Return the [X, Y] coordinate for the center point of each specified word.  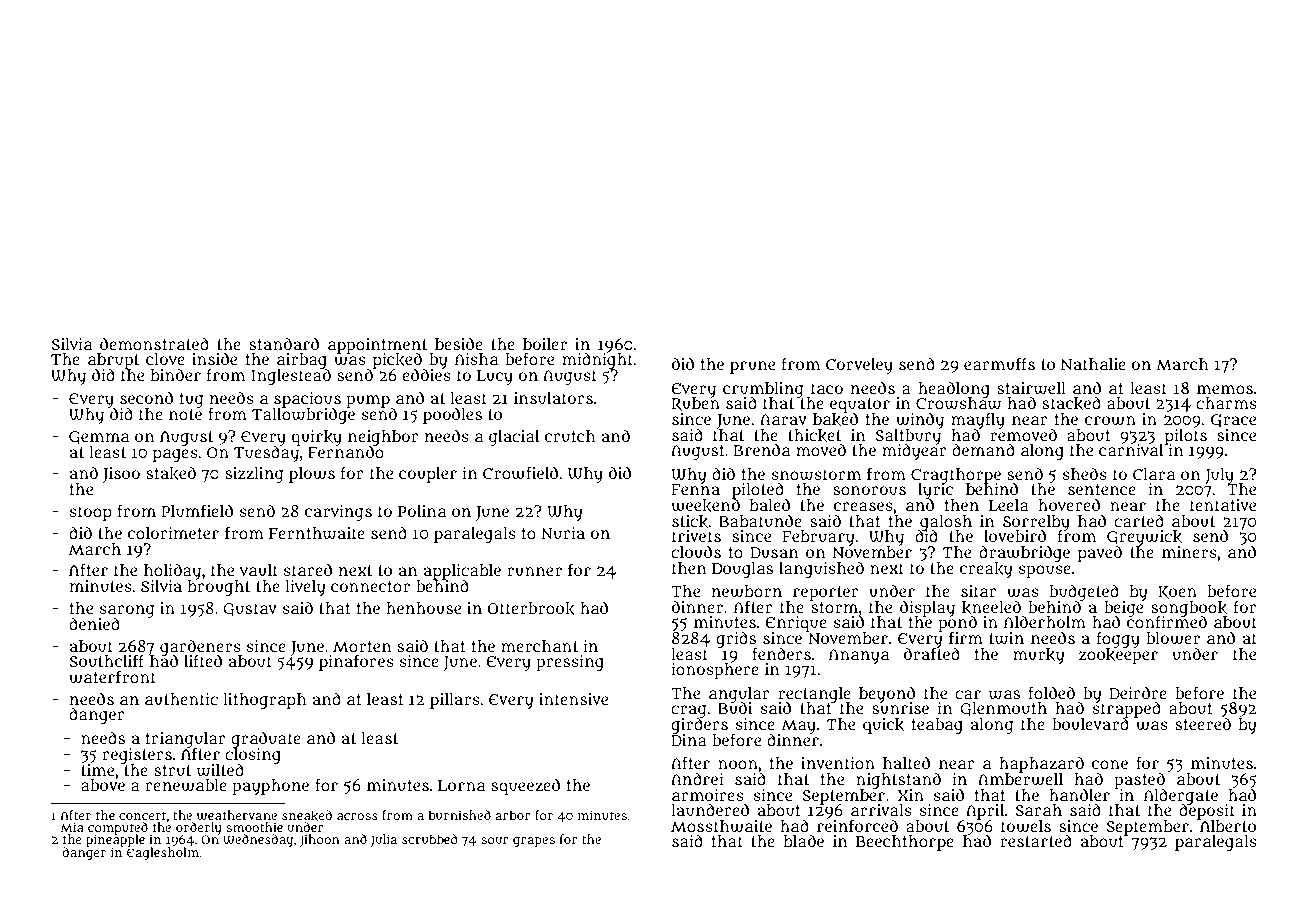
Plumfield [197, 511]
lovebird [1015, 535]
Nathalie [1093, 364]
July [1219, 476]
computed [118, 828]
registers [137, 756]
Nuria [563, 533]
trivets [696, 536]
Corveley [859, 366]
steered [1203, 724]
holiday [172, 571]
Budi [735, 708]
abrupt [113, 361]
